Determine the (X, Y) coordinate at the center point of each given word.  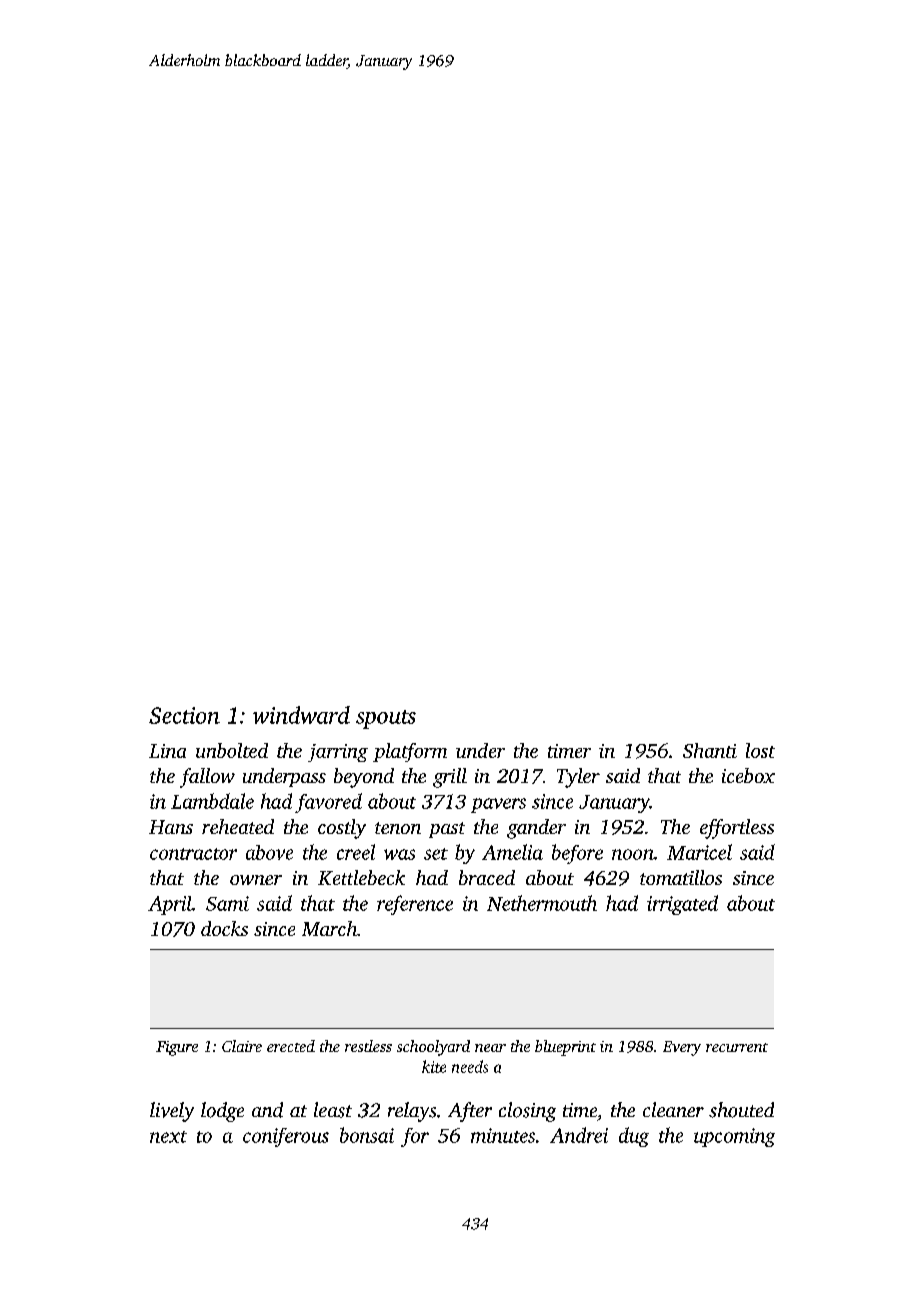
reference (415, 905)
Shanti (710, 750)
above (269, 852)
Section (184, 715)
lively (172, 1112)
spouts (386, 719)
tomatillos (681, 877)
